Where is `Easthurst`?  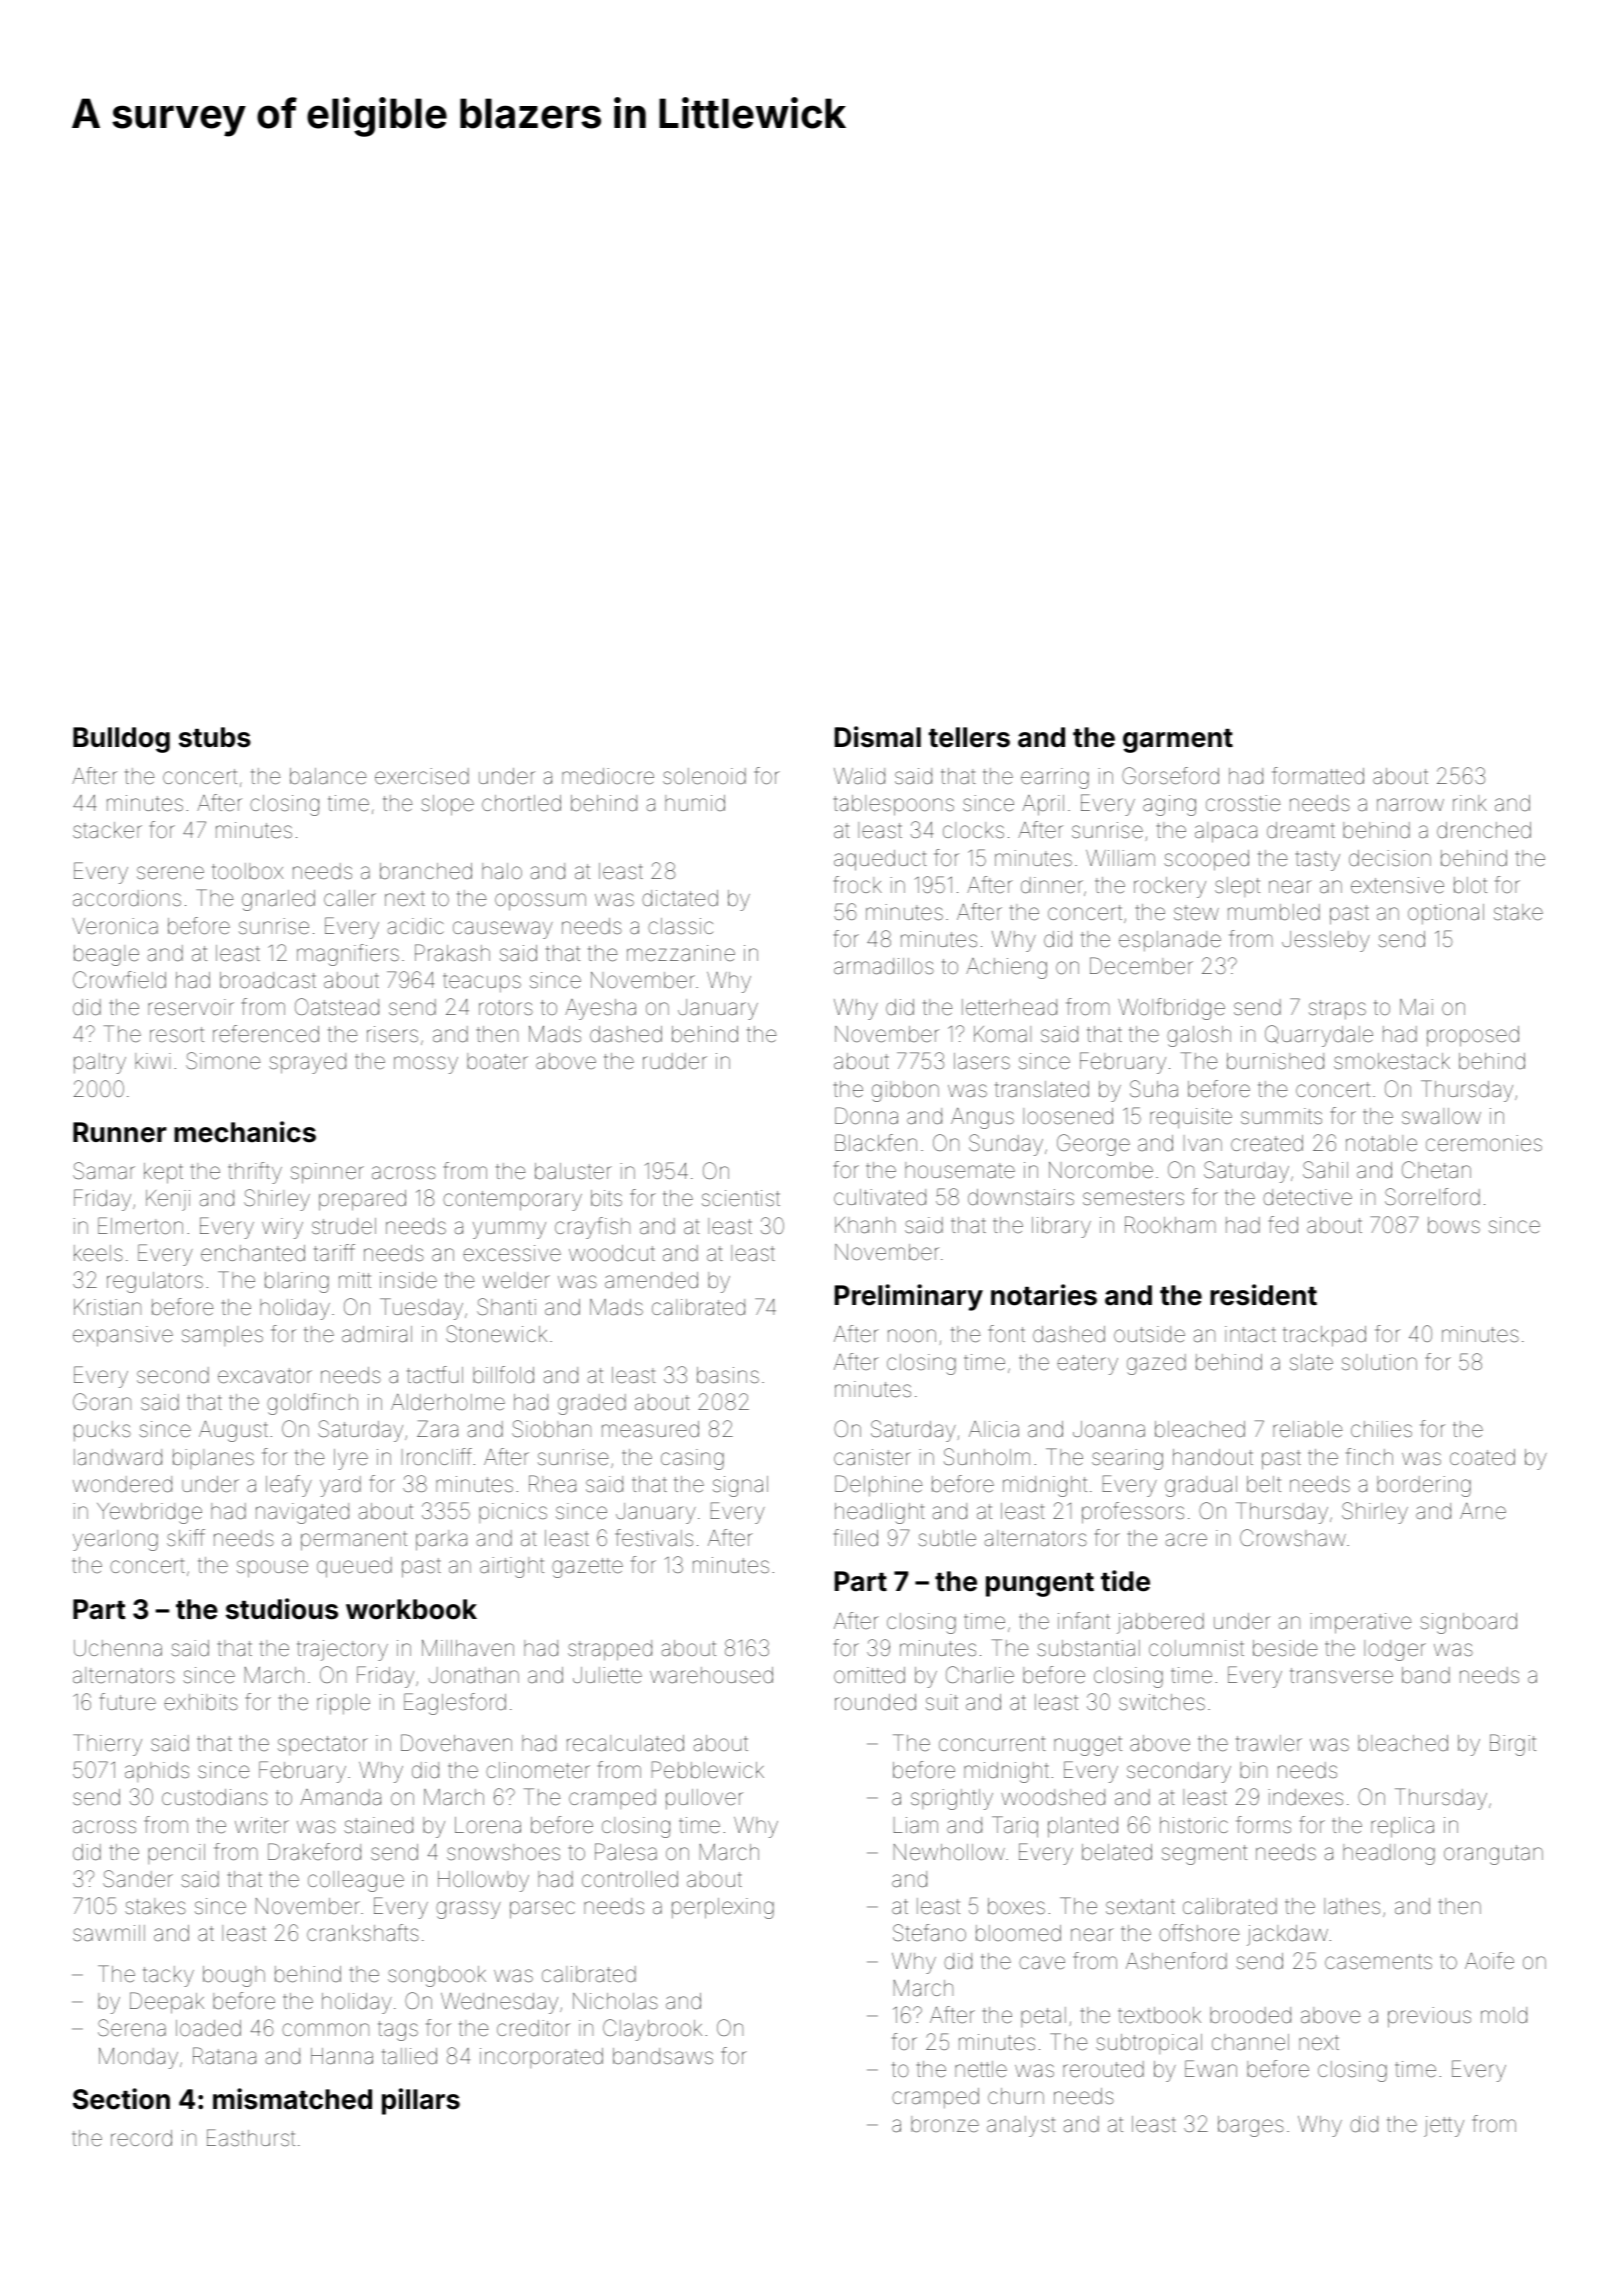
Easthurst is located at coordinates (251, 2138).
